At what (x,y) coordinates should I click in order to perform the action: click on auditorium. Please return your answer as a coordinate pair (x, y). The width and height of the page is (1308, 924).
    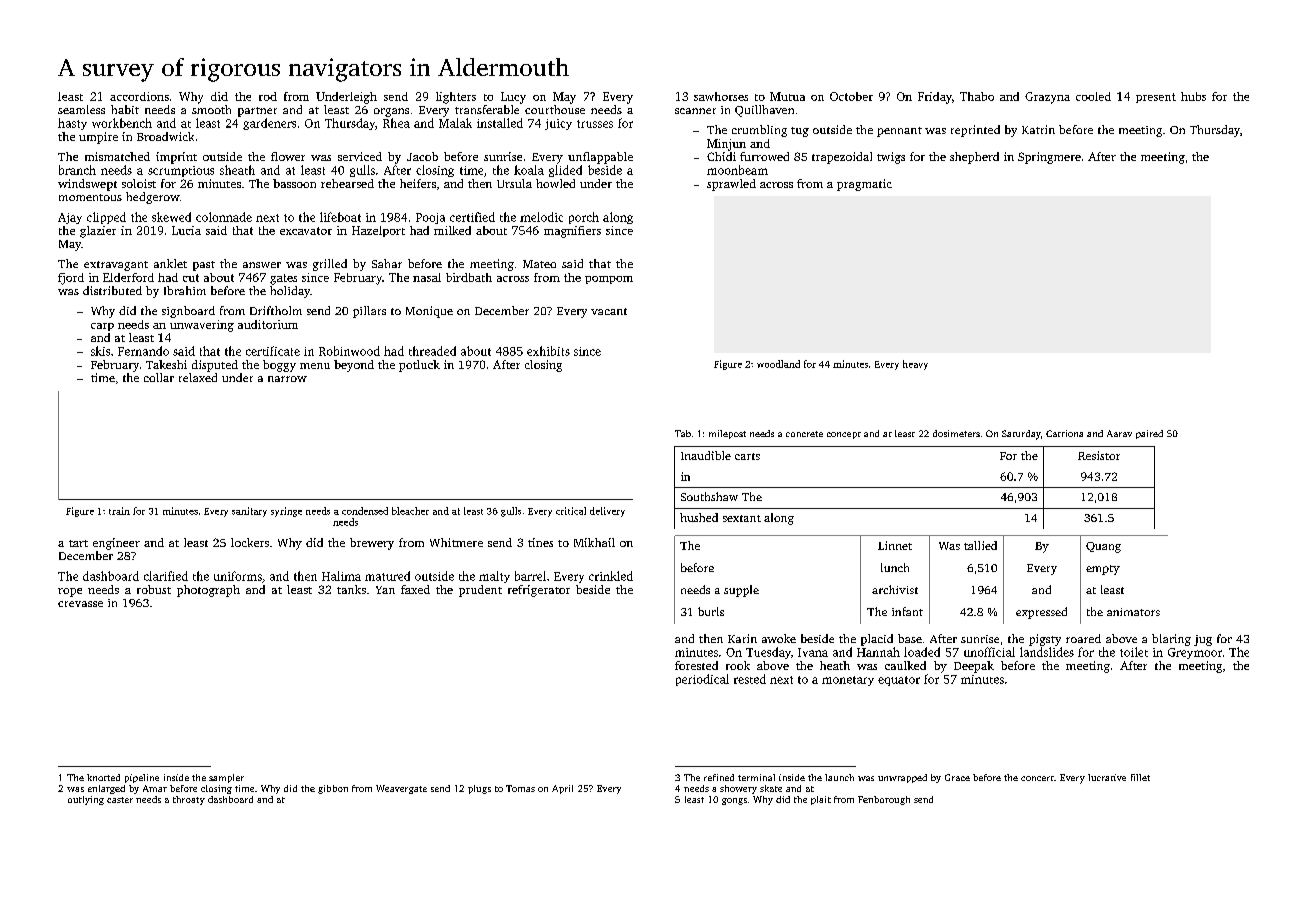
    Looking at the image, I should click on (268, 324).
